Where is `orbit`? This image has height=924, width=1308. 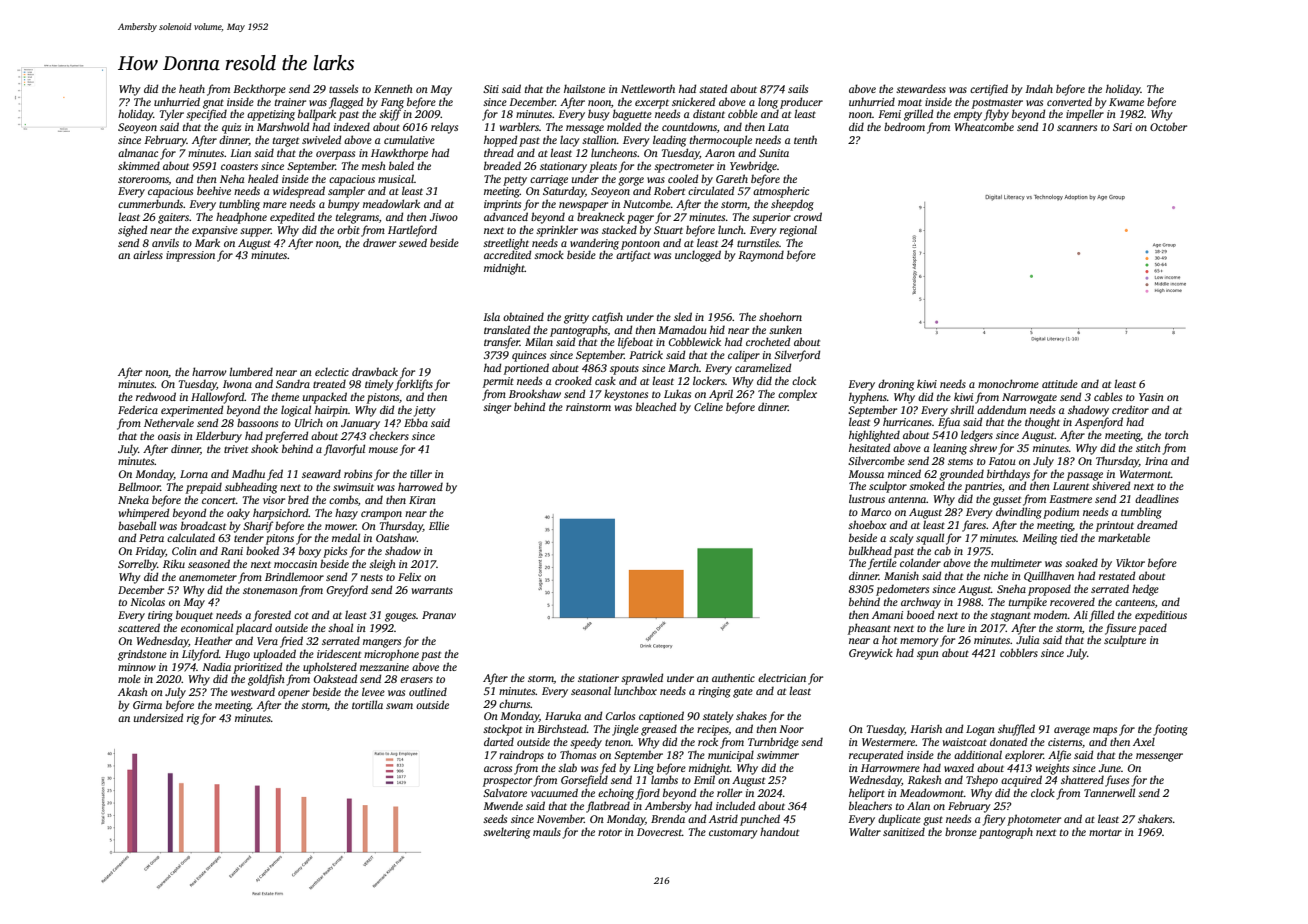 orbit is located at coordinates (348, 229).
